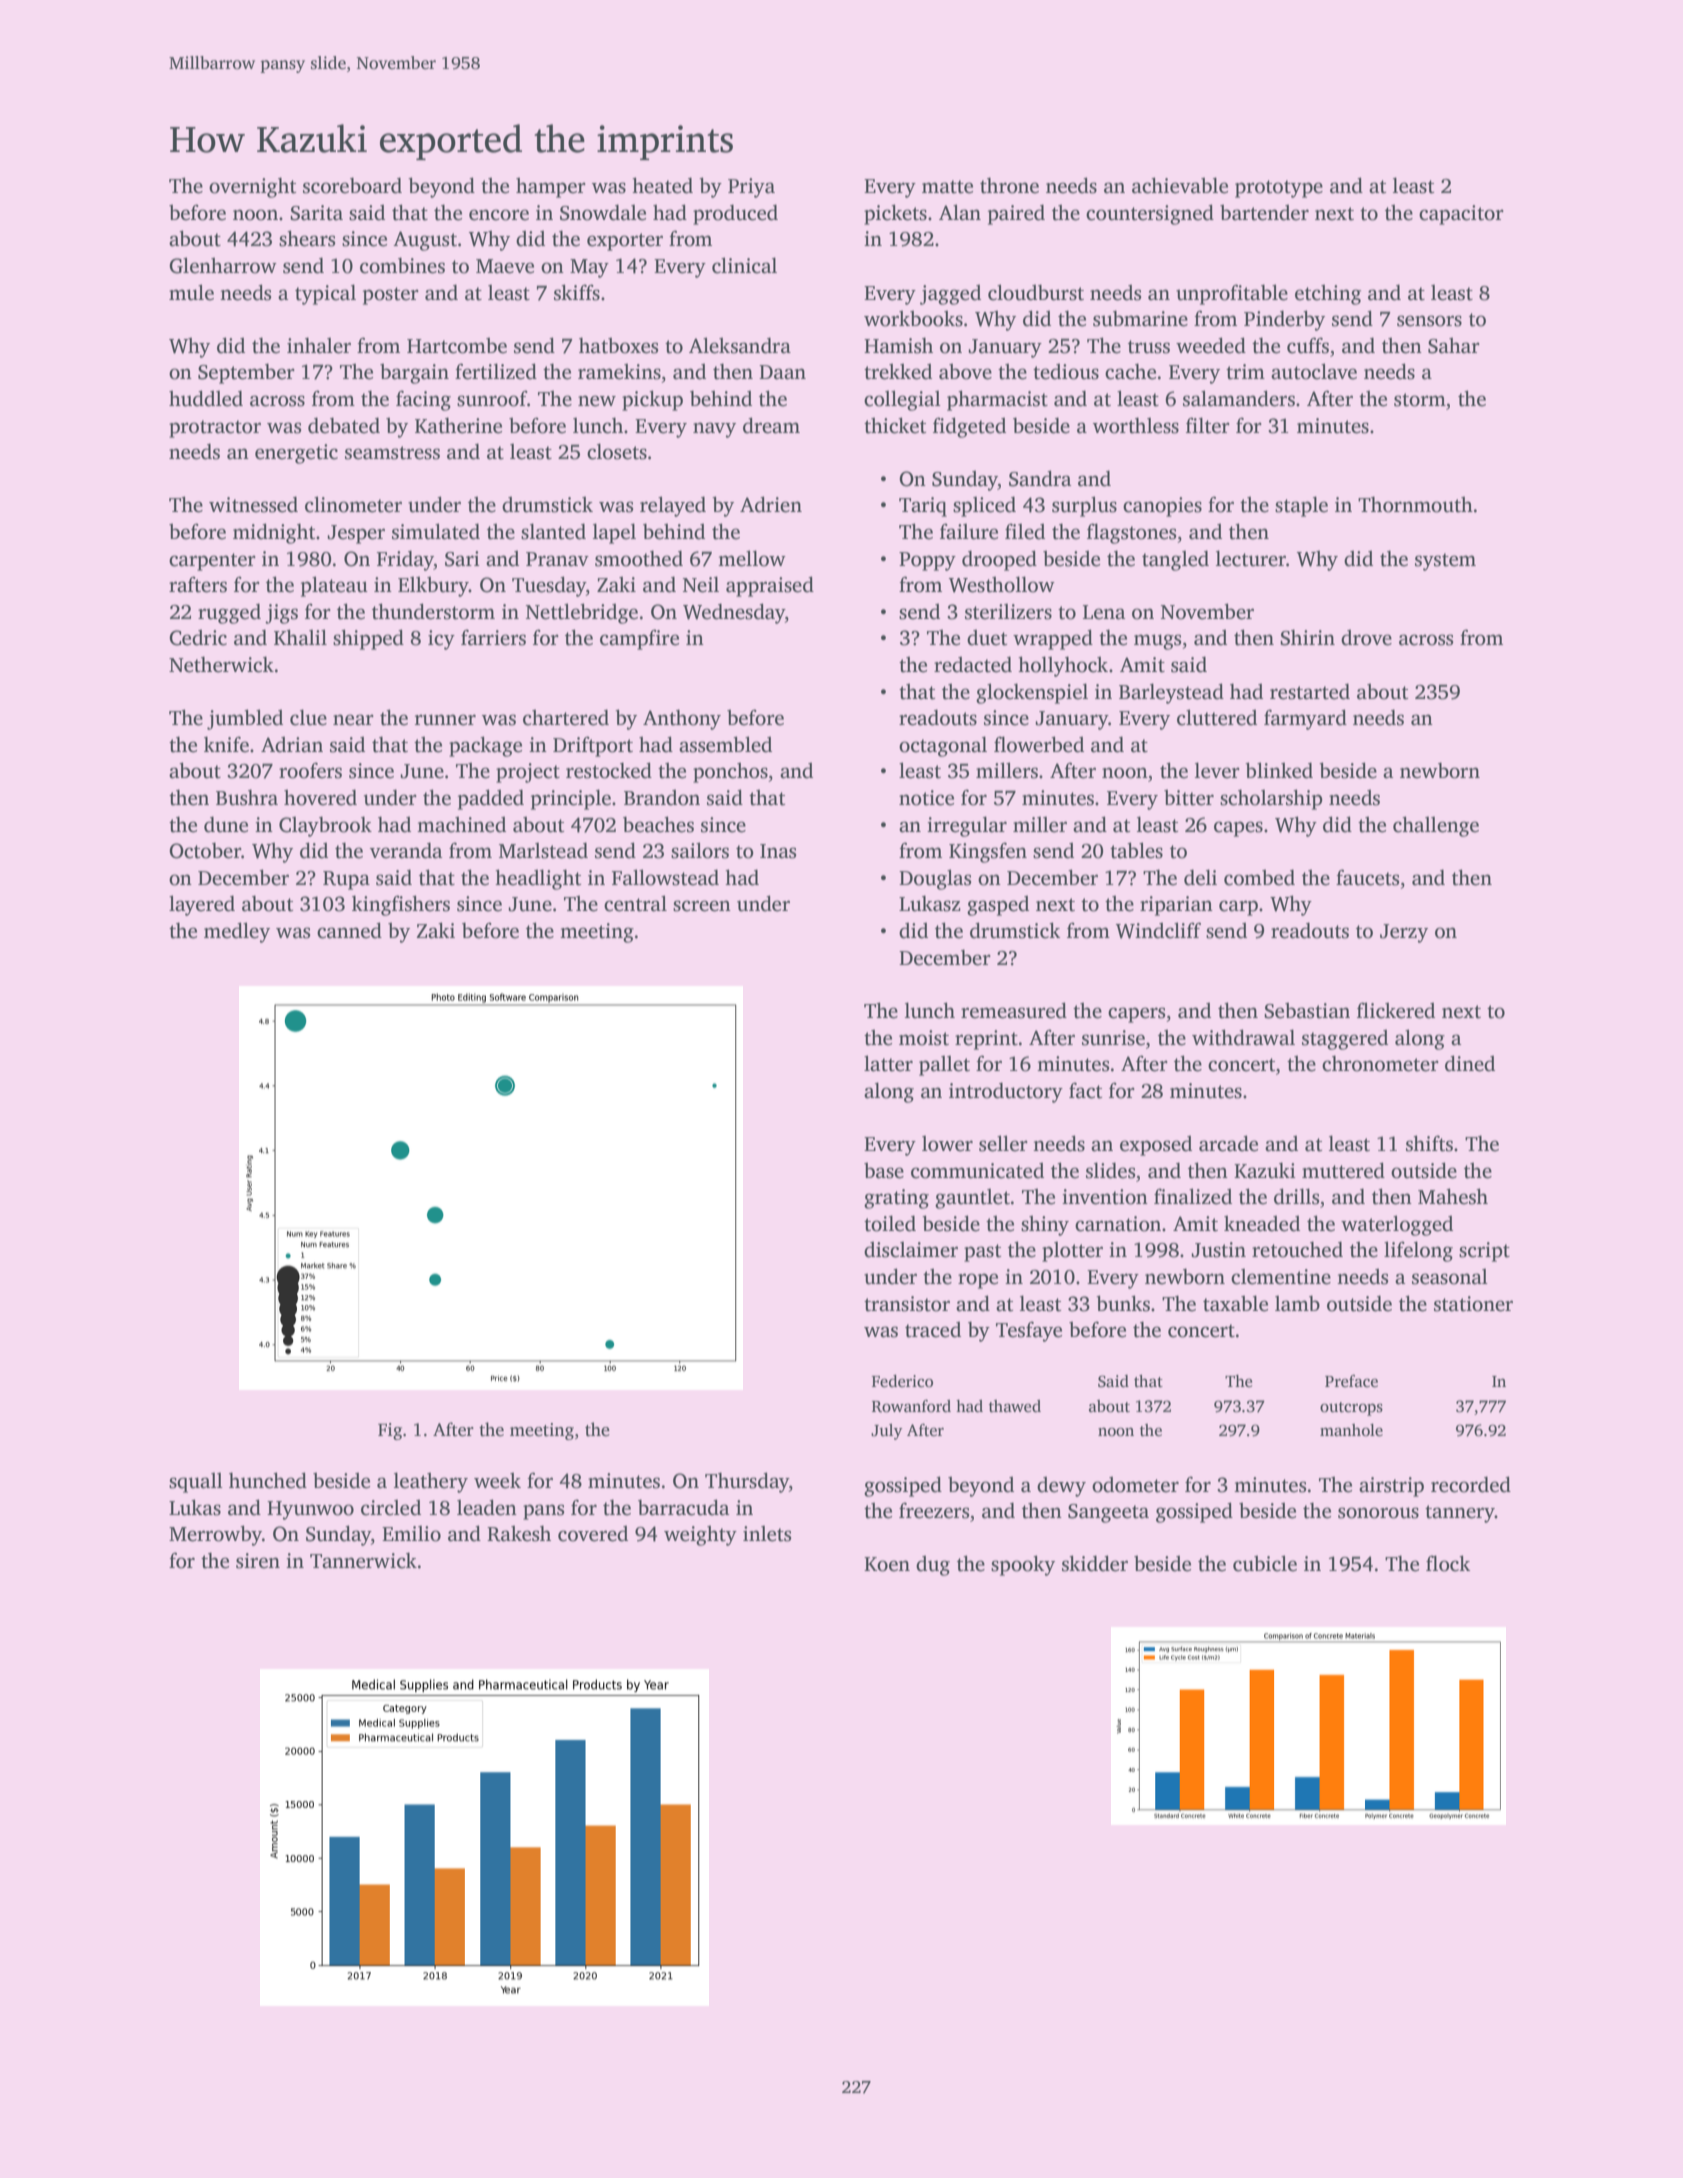 The height and width of the screenshot is (2178, 1683). What do you see at coordinates (902, 1381) in the screenshot?
I see `Federico` at bounding box center [902, 1381].
